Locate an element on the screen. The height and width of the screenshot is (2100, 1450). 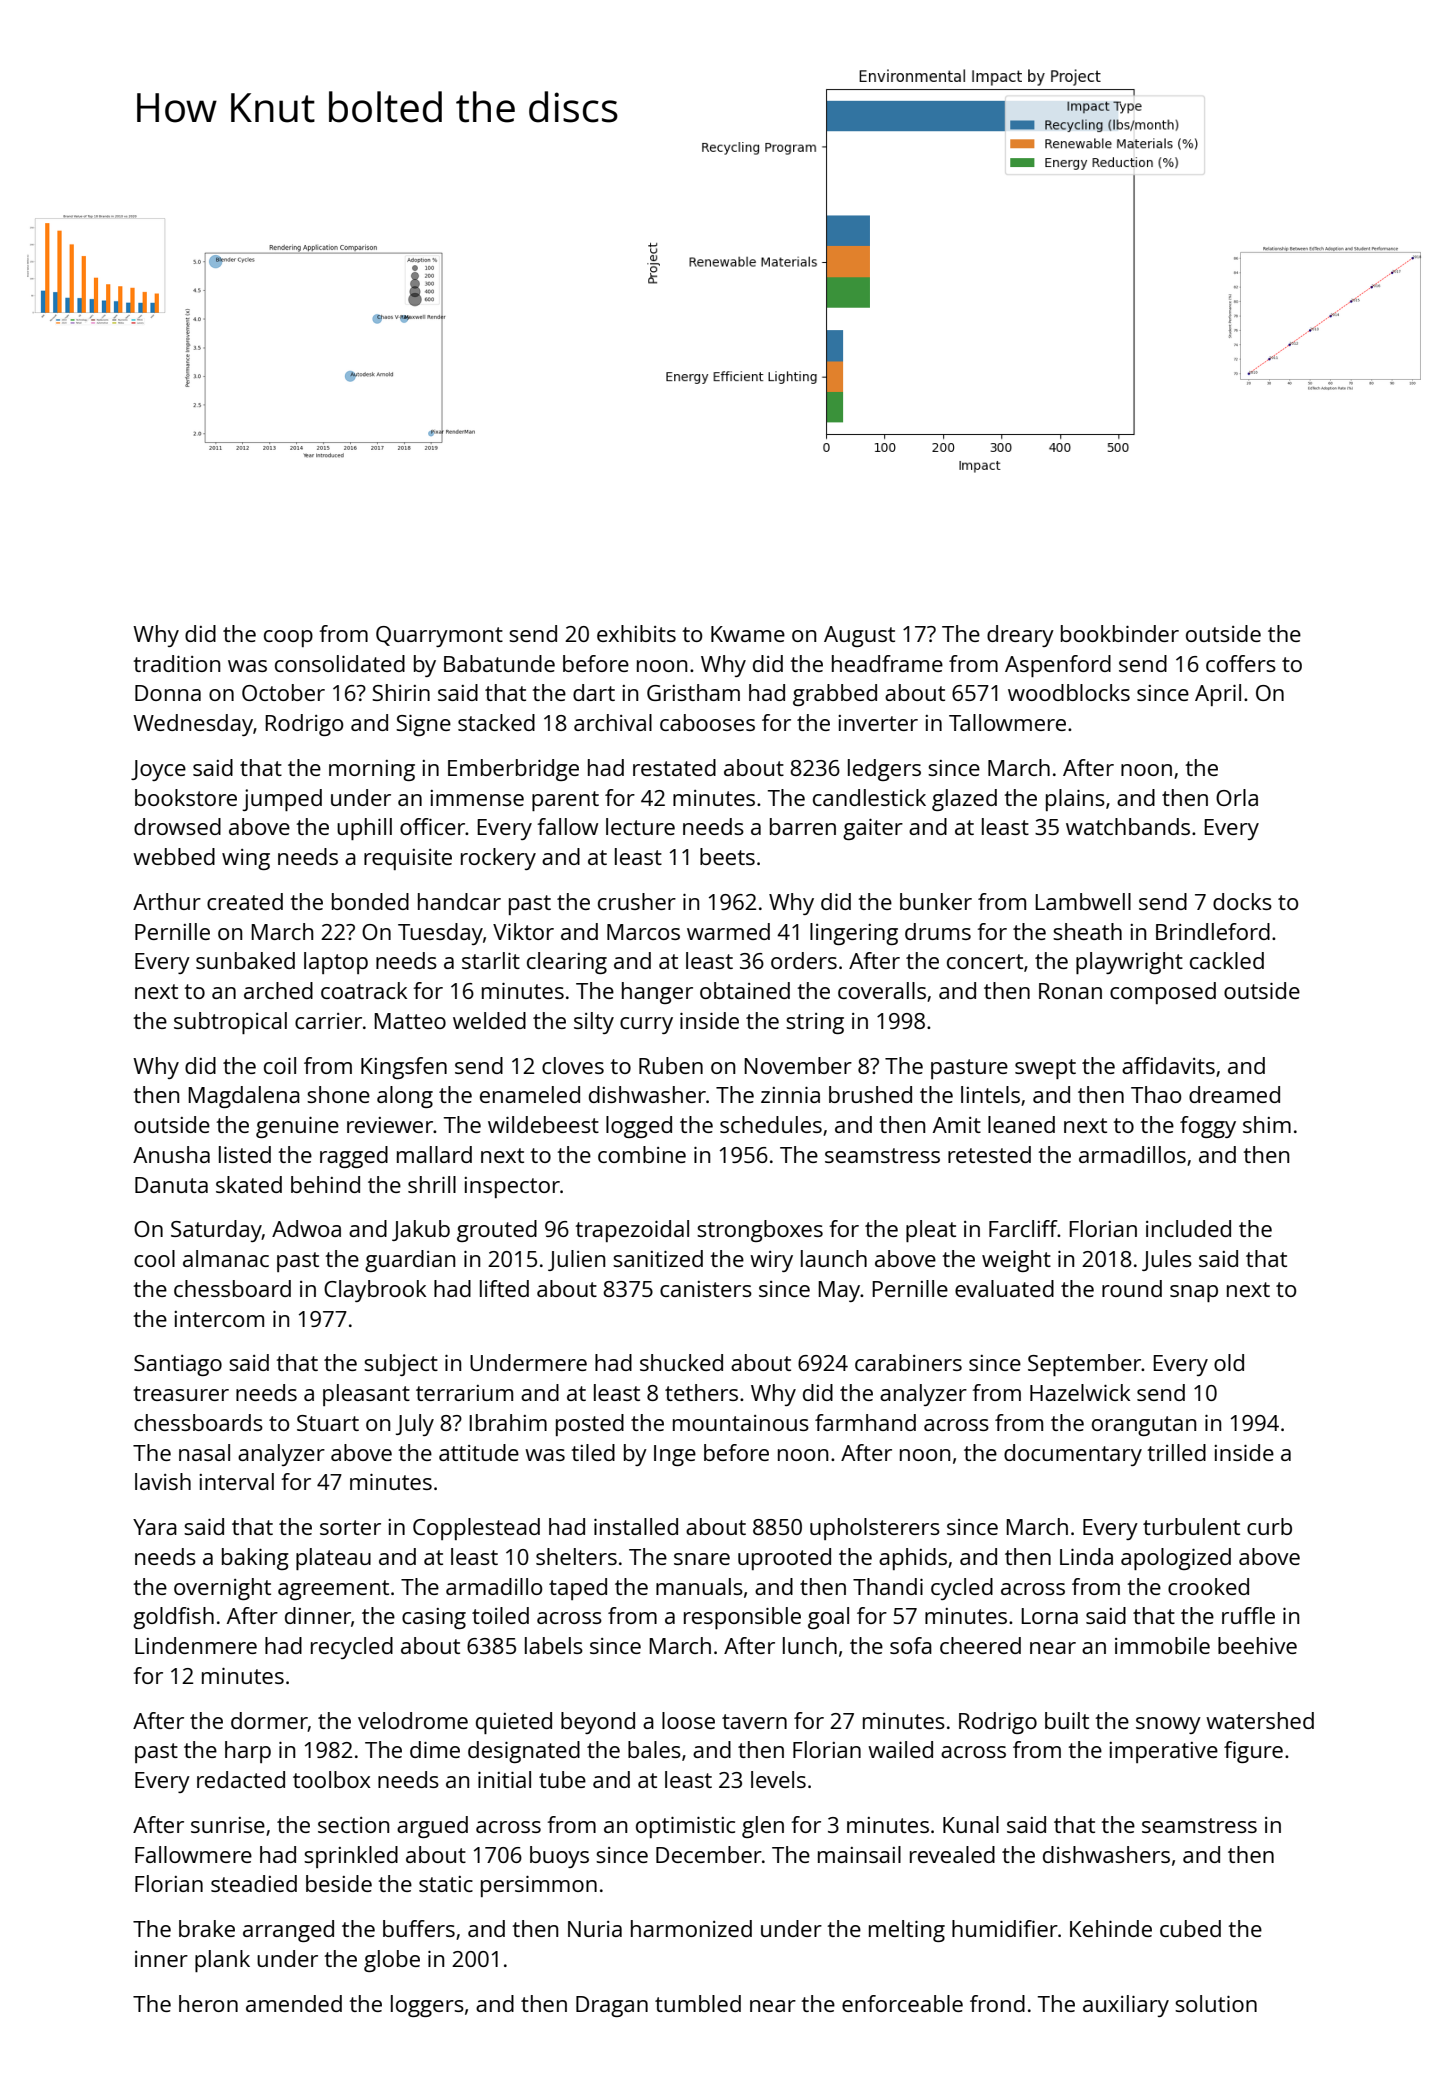
lecture is located at coordinates (640, 826).
